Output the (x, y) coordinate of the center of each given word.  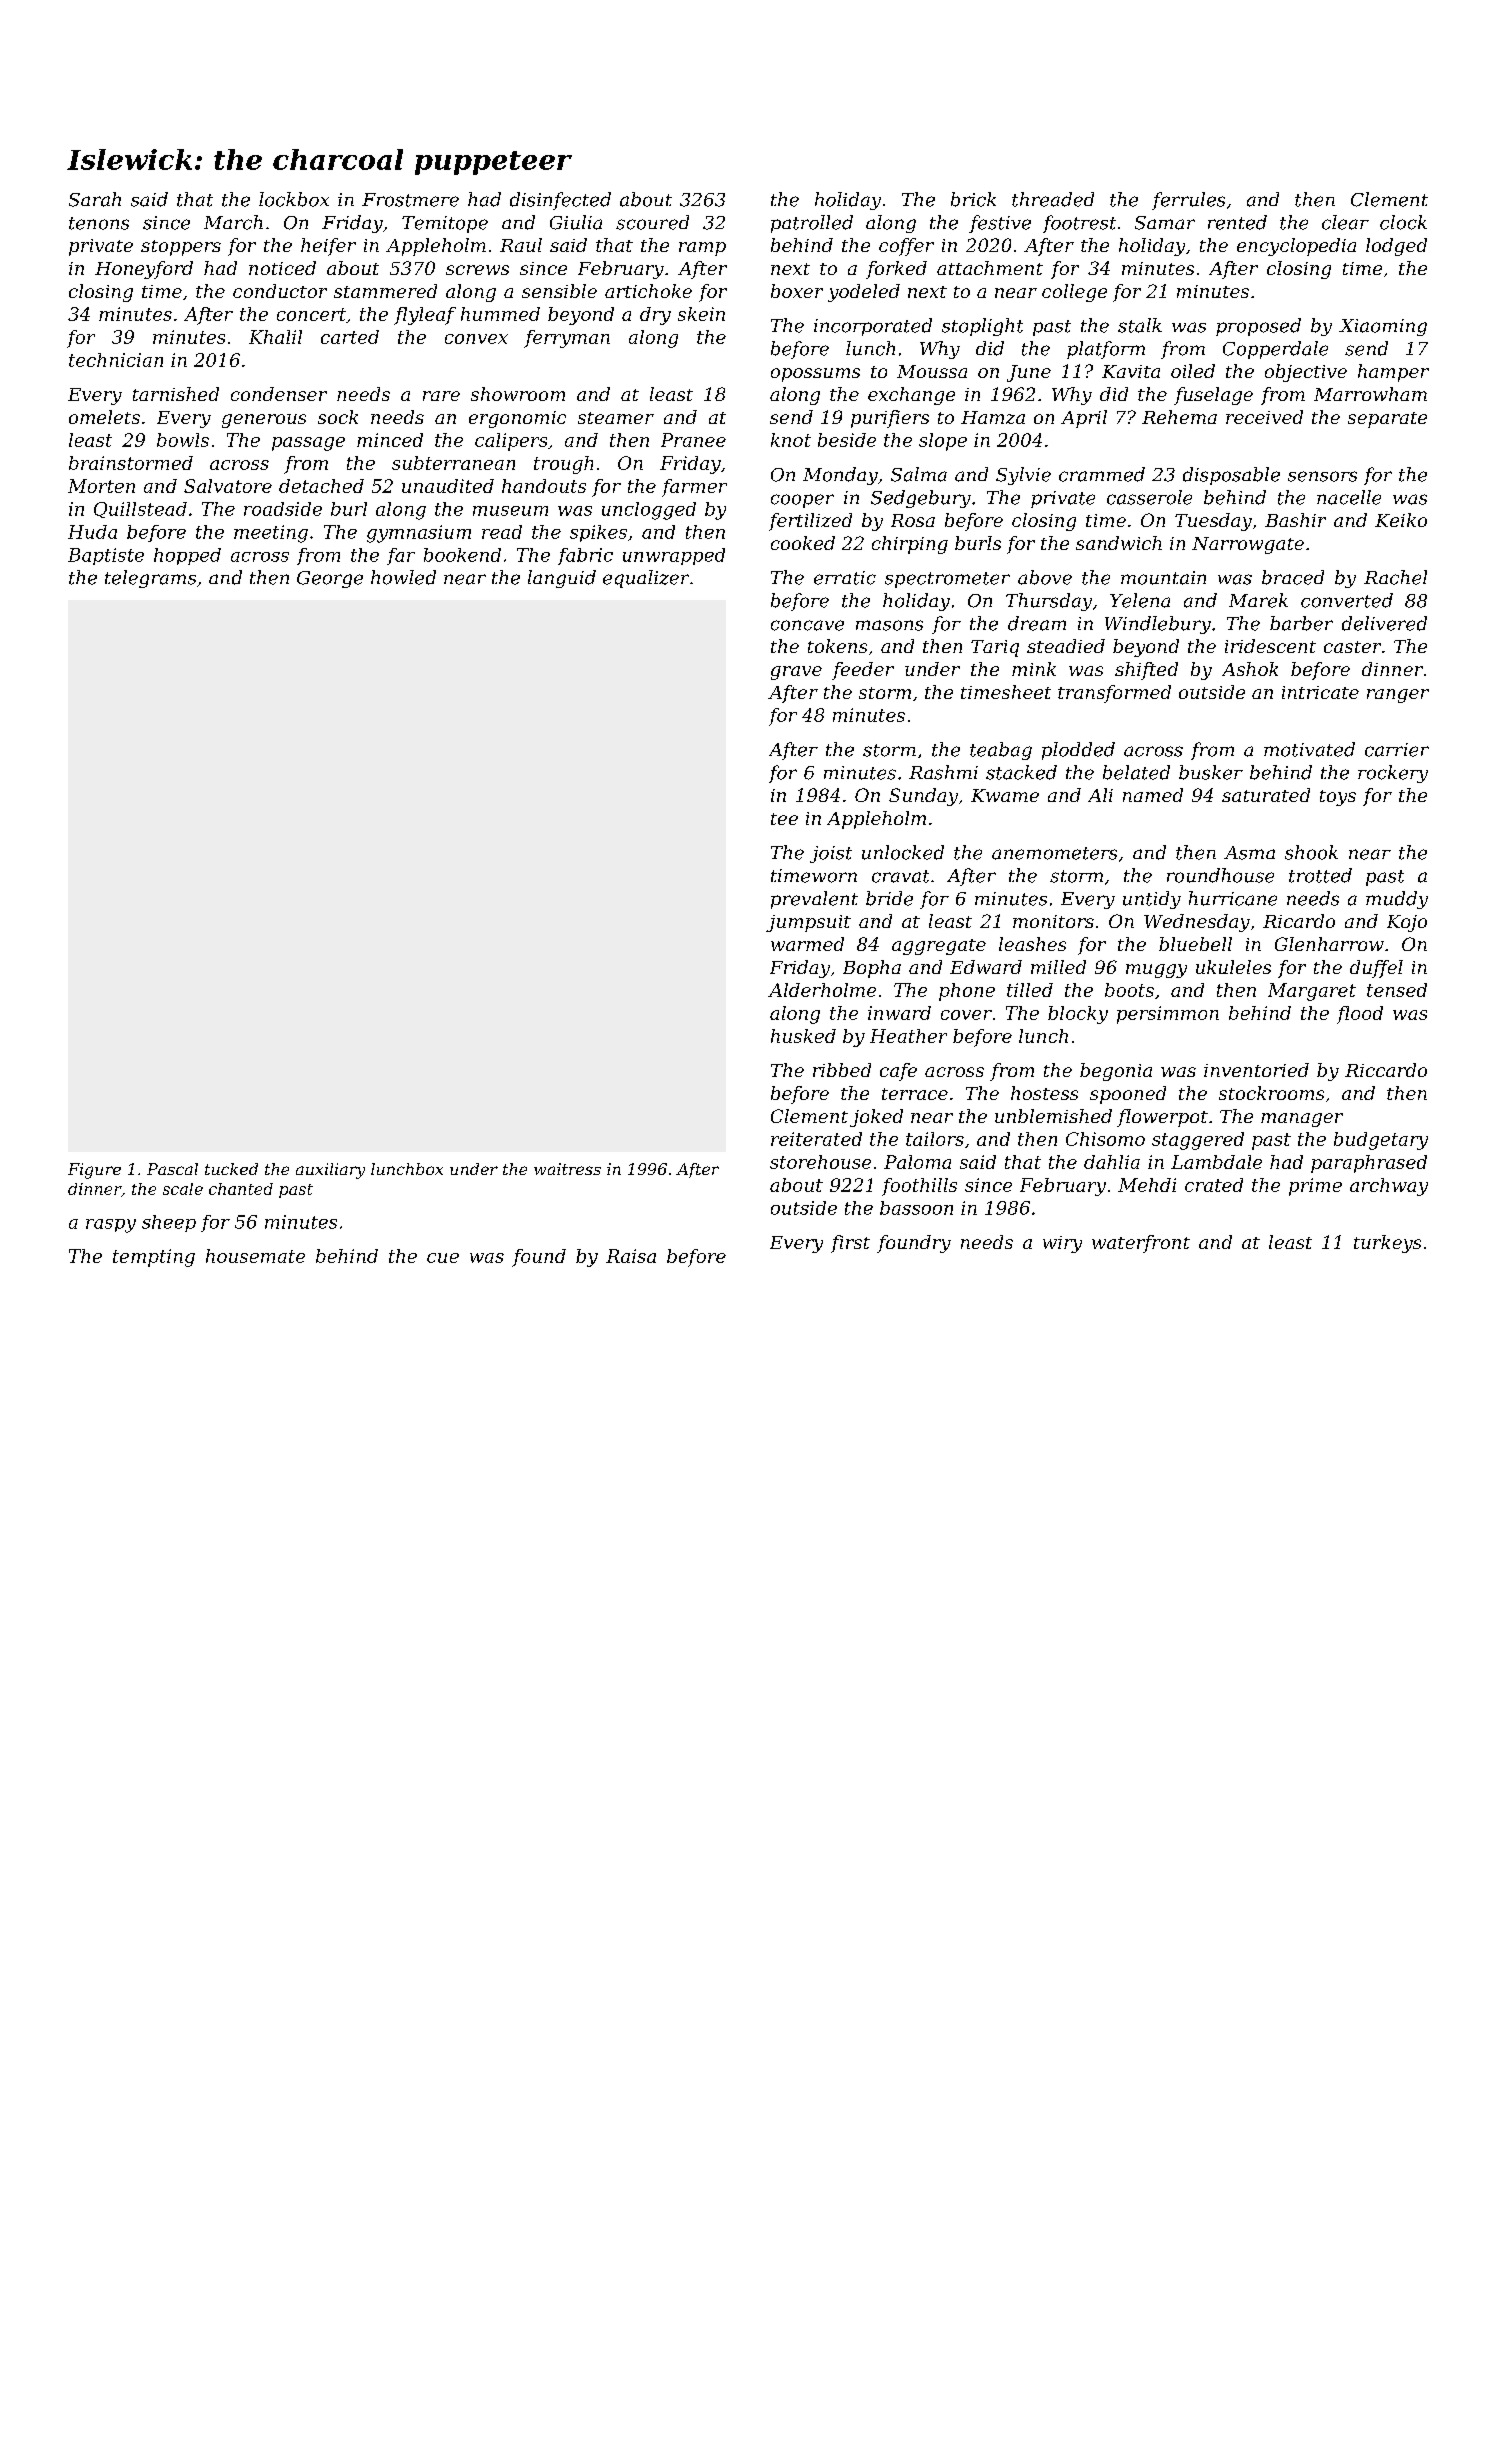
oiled (1193, 371)
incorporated (873, 327)
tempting (154, 1258)
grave (796, 673)
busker (1211, 772)
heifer (328, 247)
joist (831, 854)
